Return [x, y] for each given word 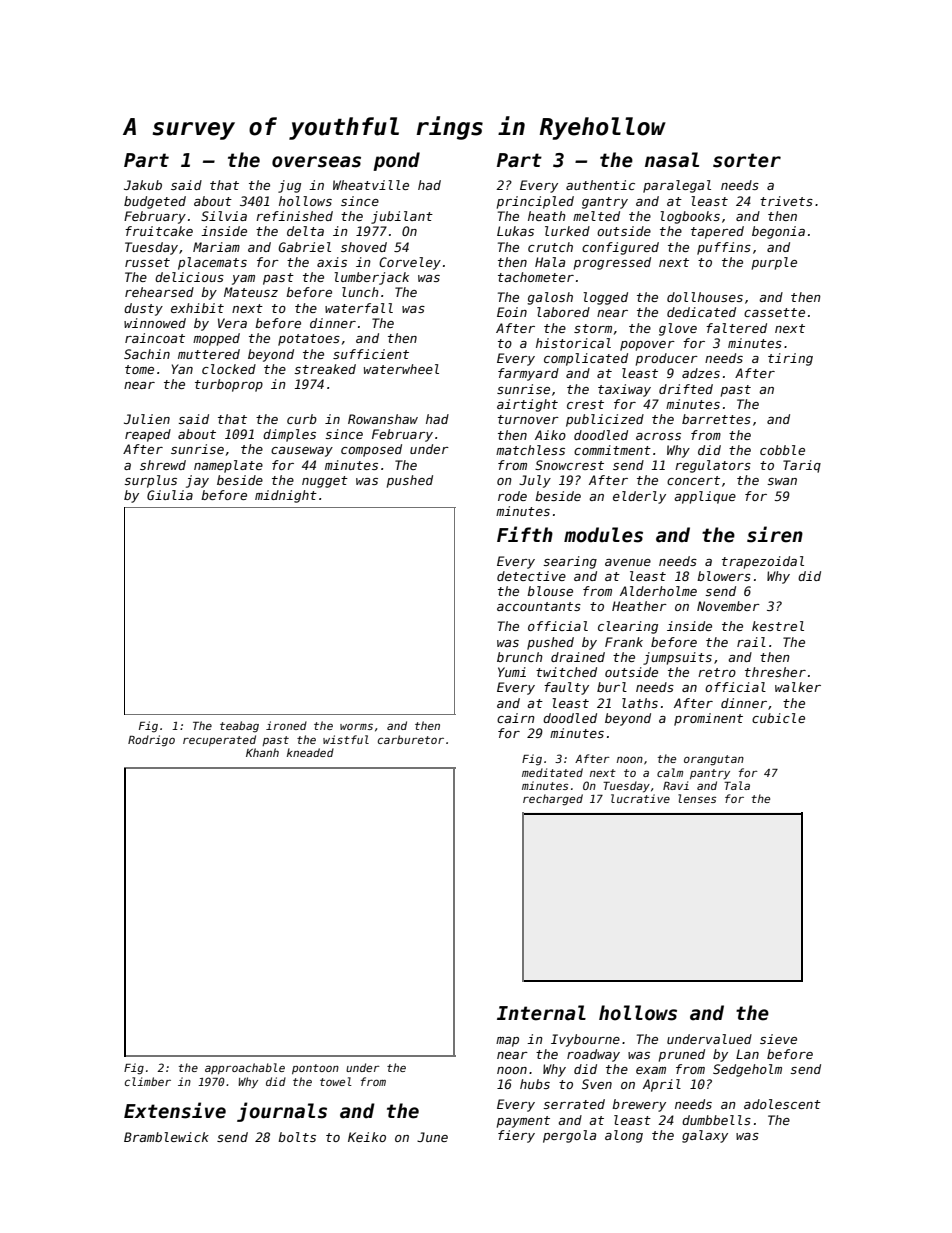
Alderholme [658, 591]
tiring [790, 359]
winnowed [155, 323]
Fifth [525, 534]
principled [535, 202]
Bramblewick [166, 1137]
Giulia [170, 495]
